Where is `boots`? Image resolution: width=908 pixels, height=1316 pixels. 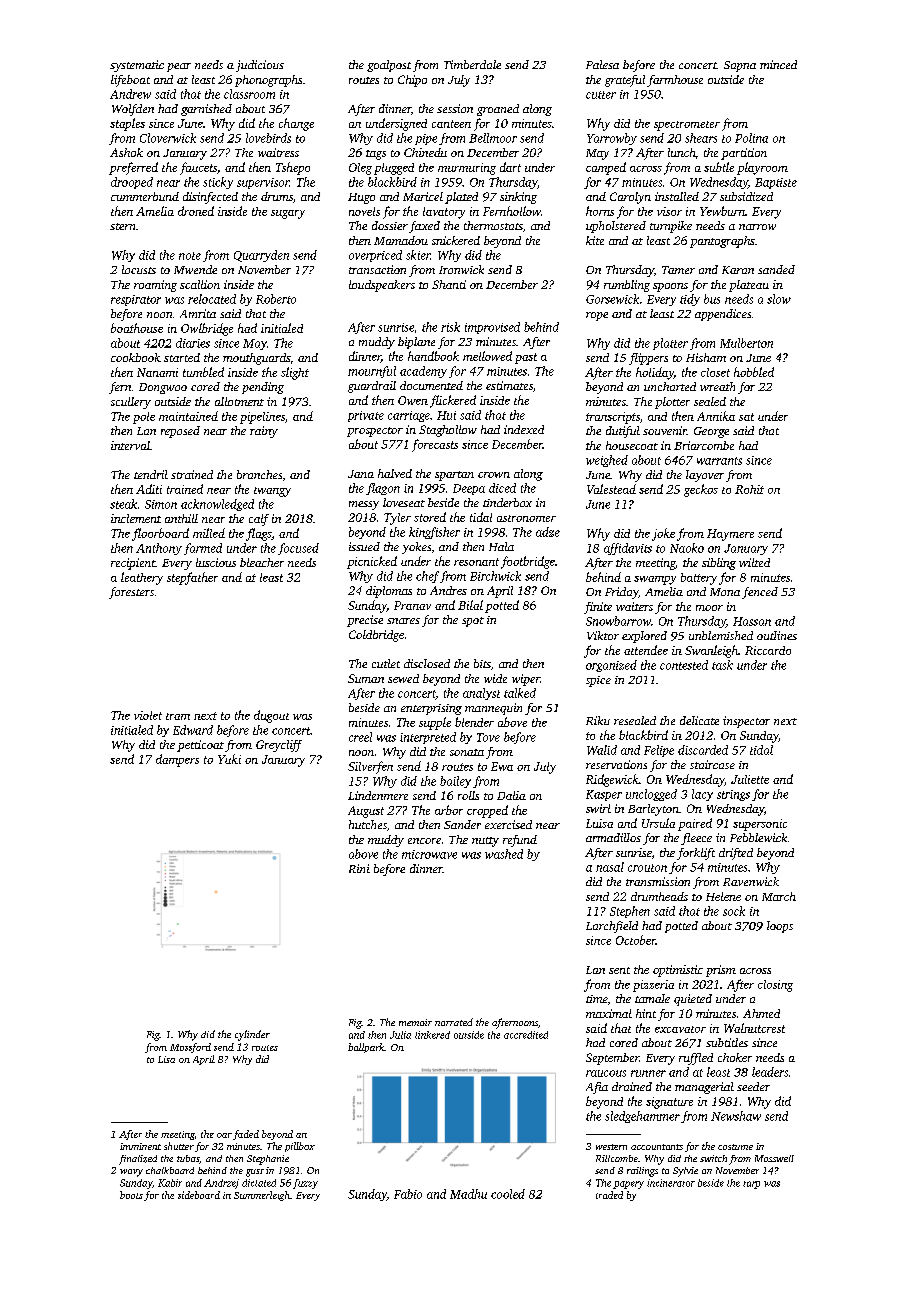 boots is located at coordinates (131, 1195).
